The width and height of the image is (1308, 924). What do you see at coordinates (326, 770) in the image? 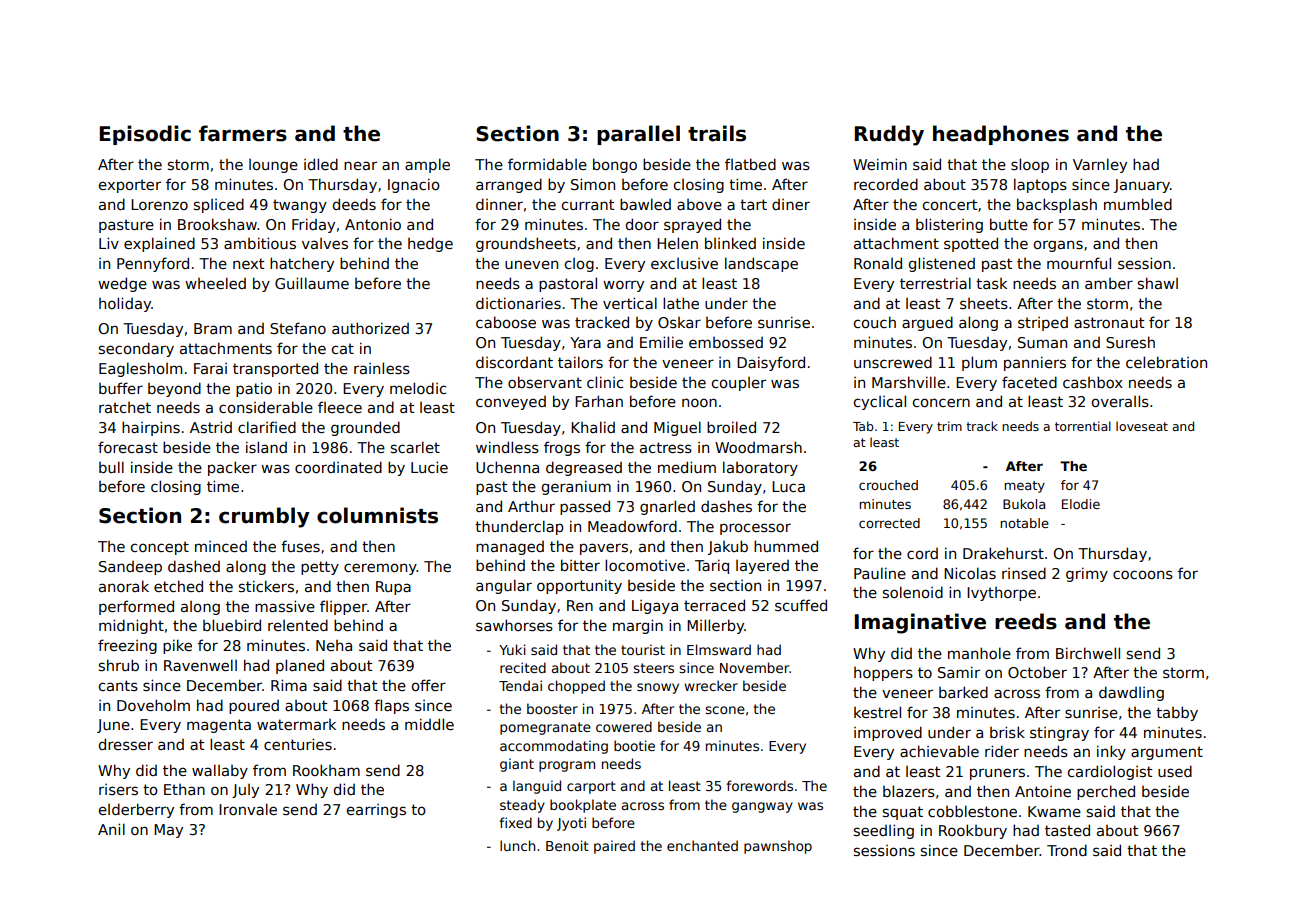
I see `Rookham` at bounding box center [326, 770].
